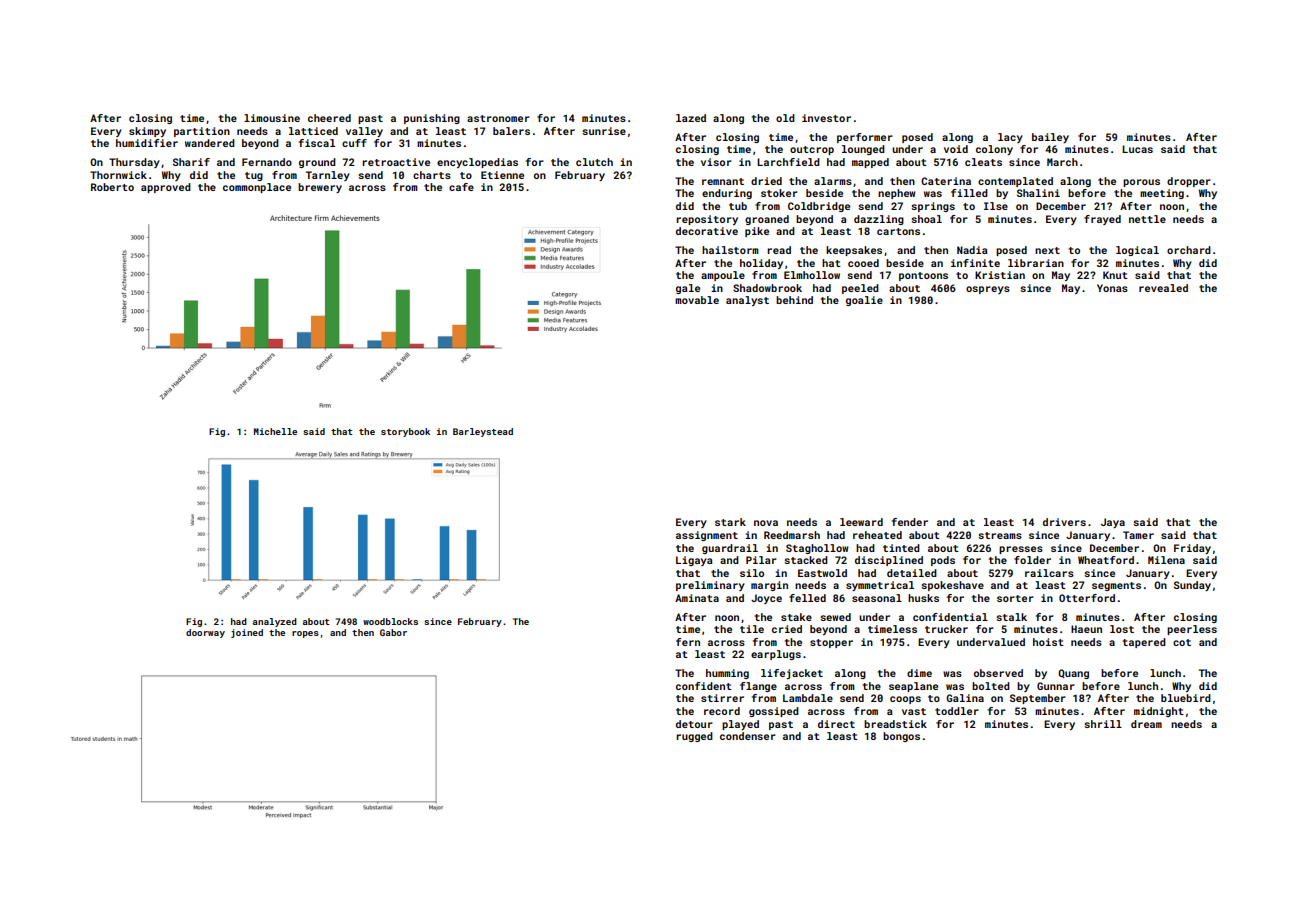 This image has height=924, width=1308. What do you see at coordinates (205, 633) in the image?
I see `doorway` at bounding box center [205, 633].
